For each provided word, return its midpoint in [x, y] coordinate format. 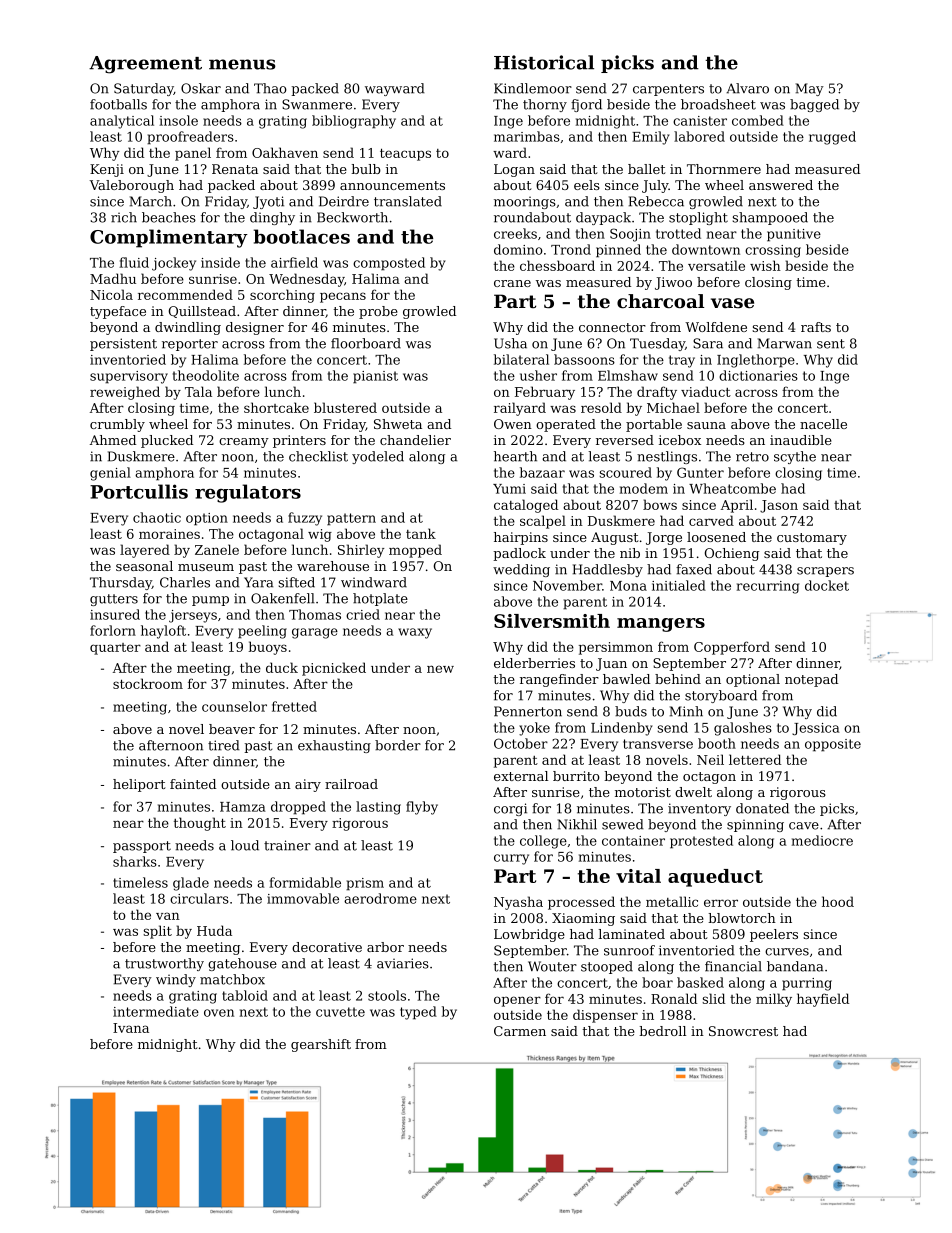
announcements [392, 185]
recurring [768, 587]
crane [512, 283]
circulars [199, 898]
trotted [678, 233]
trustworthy [164, 964]
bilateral [521, 359]
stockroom [148, 683]
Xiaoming [583, 919]
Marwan [785, 343]
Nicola [111, 294]
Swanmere [317, 104]
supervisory [129, 377]
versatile [716, 265]
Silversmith [552, 621]
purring [807, 984]
